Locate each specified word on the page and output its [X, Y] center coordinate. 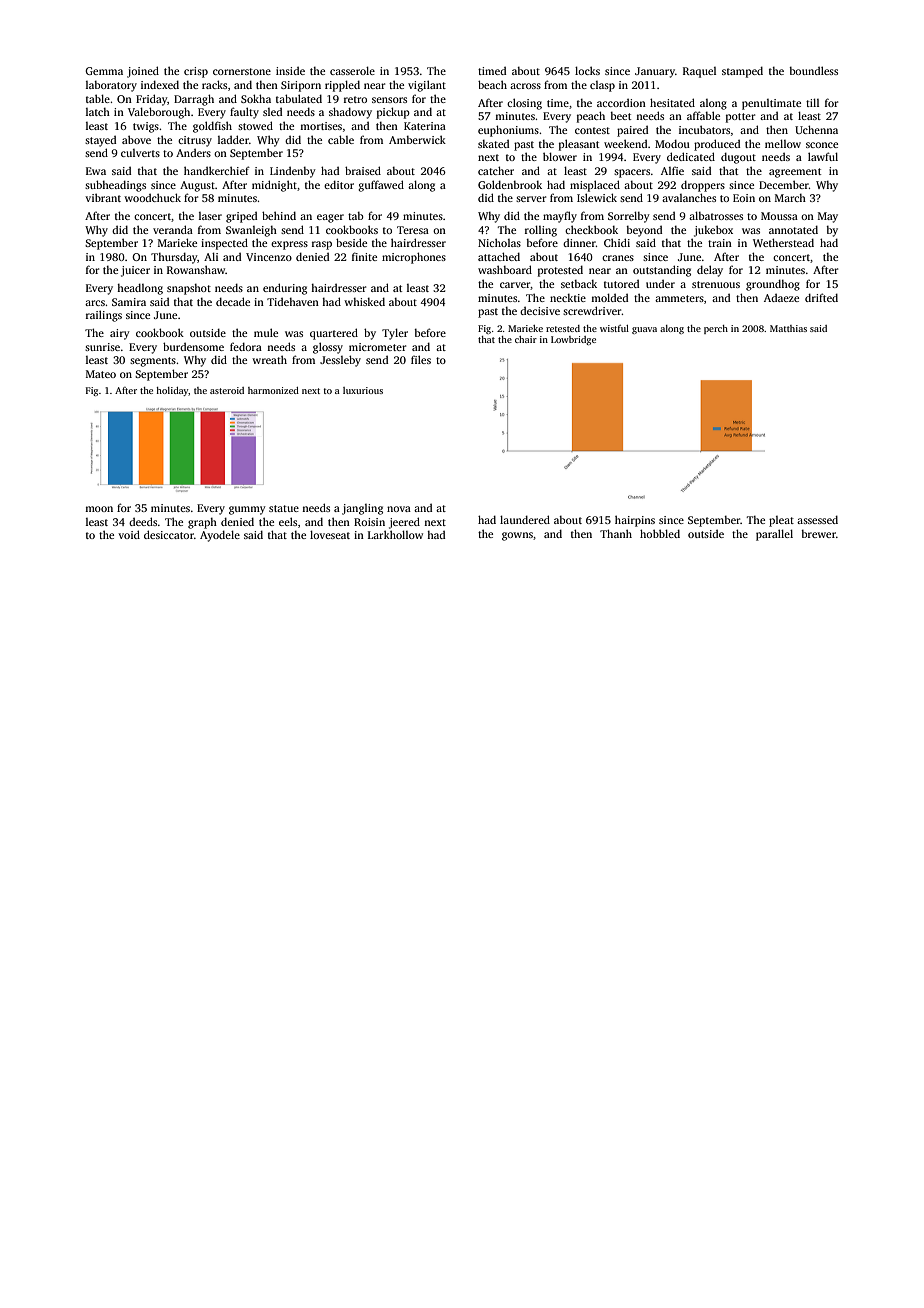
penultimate [771, 104]
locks [587, 70]
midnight [274, 186]
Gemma [104, 71]
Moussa [779, 216]
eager [330, 218]
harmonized [273, 390]
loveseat [330, 534]
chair [526, 339]
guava [644, 330]
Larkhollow [395, 534]
